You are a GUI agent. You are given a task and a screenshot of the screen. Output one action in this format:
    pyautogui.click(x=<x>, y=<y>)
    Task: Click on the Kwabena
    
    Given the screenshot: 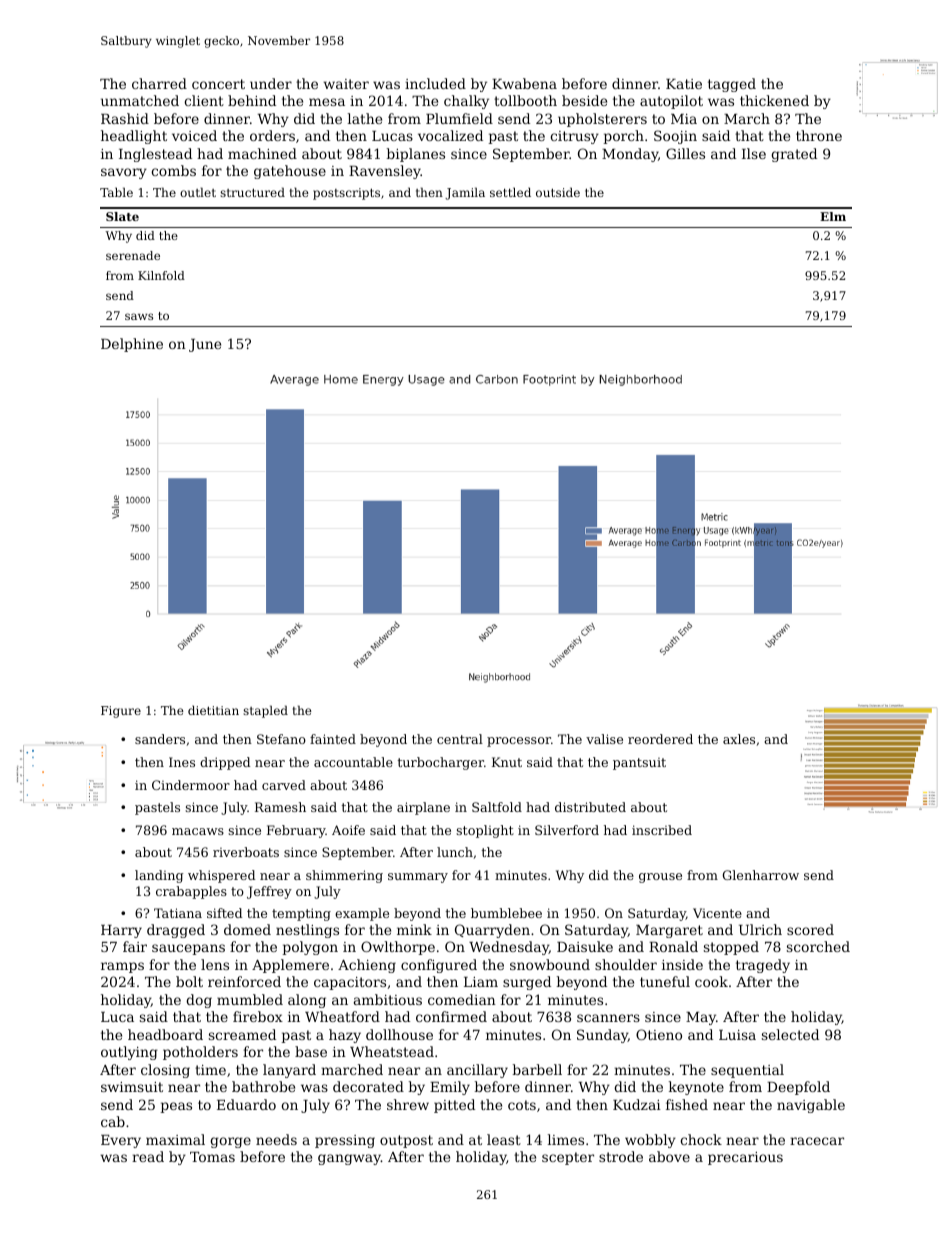 What is the action you would take?
    pyautogui.click(x=524, y=83)
